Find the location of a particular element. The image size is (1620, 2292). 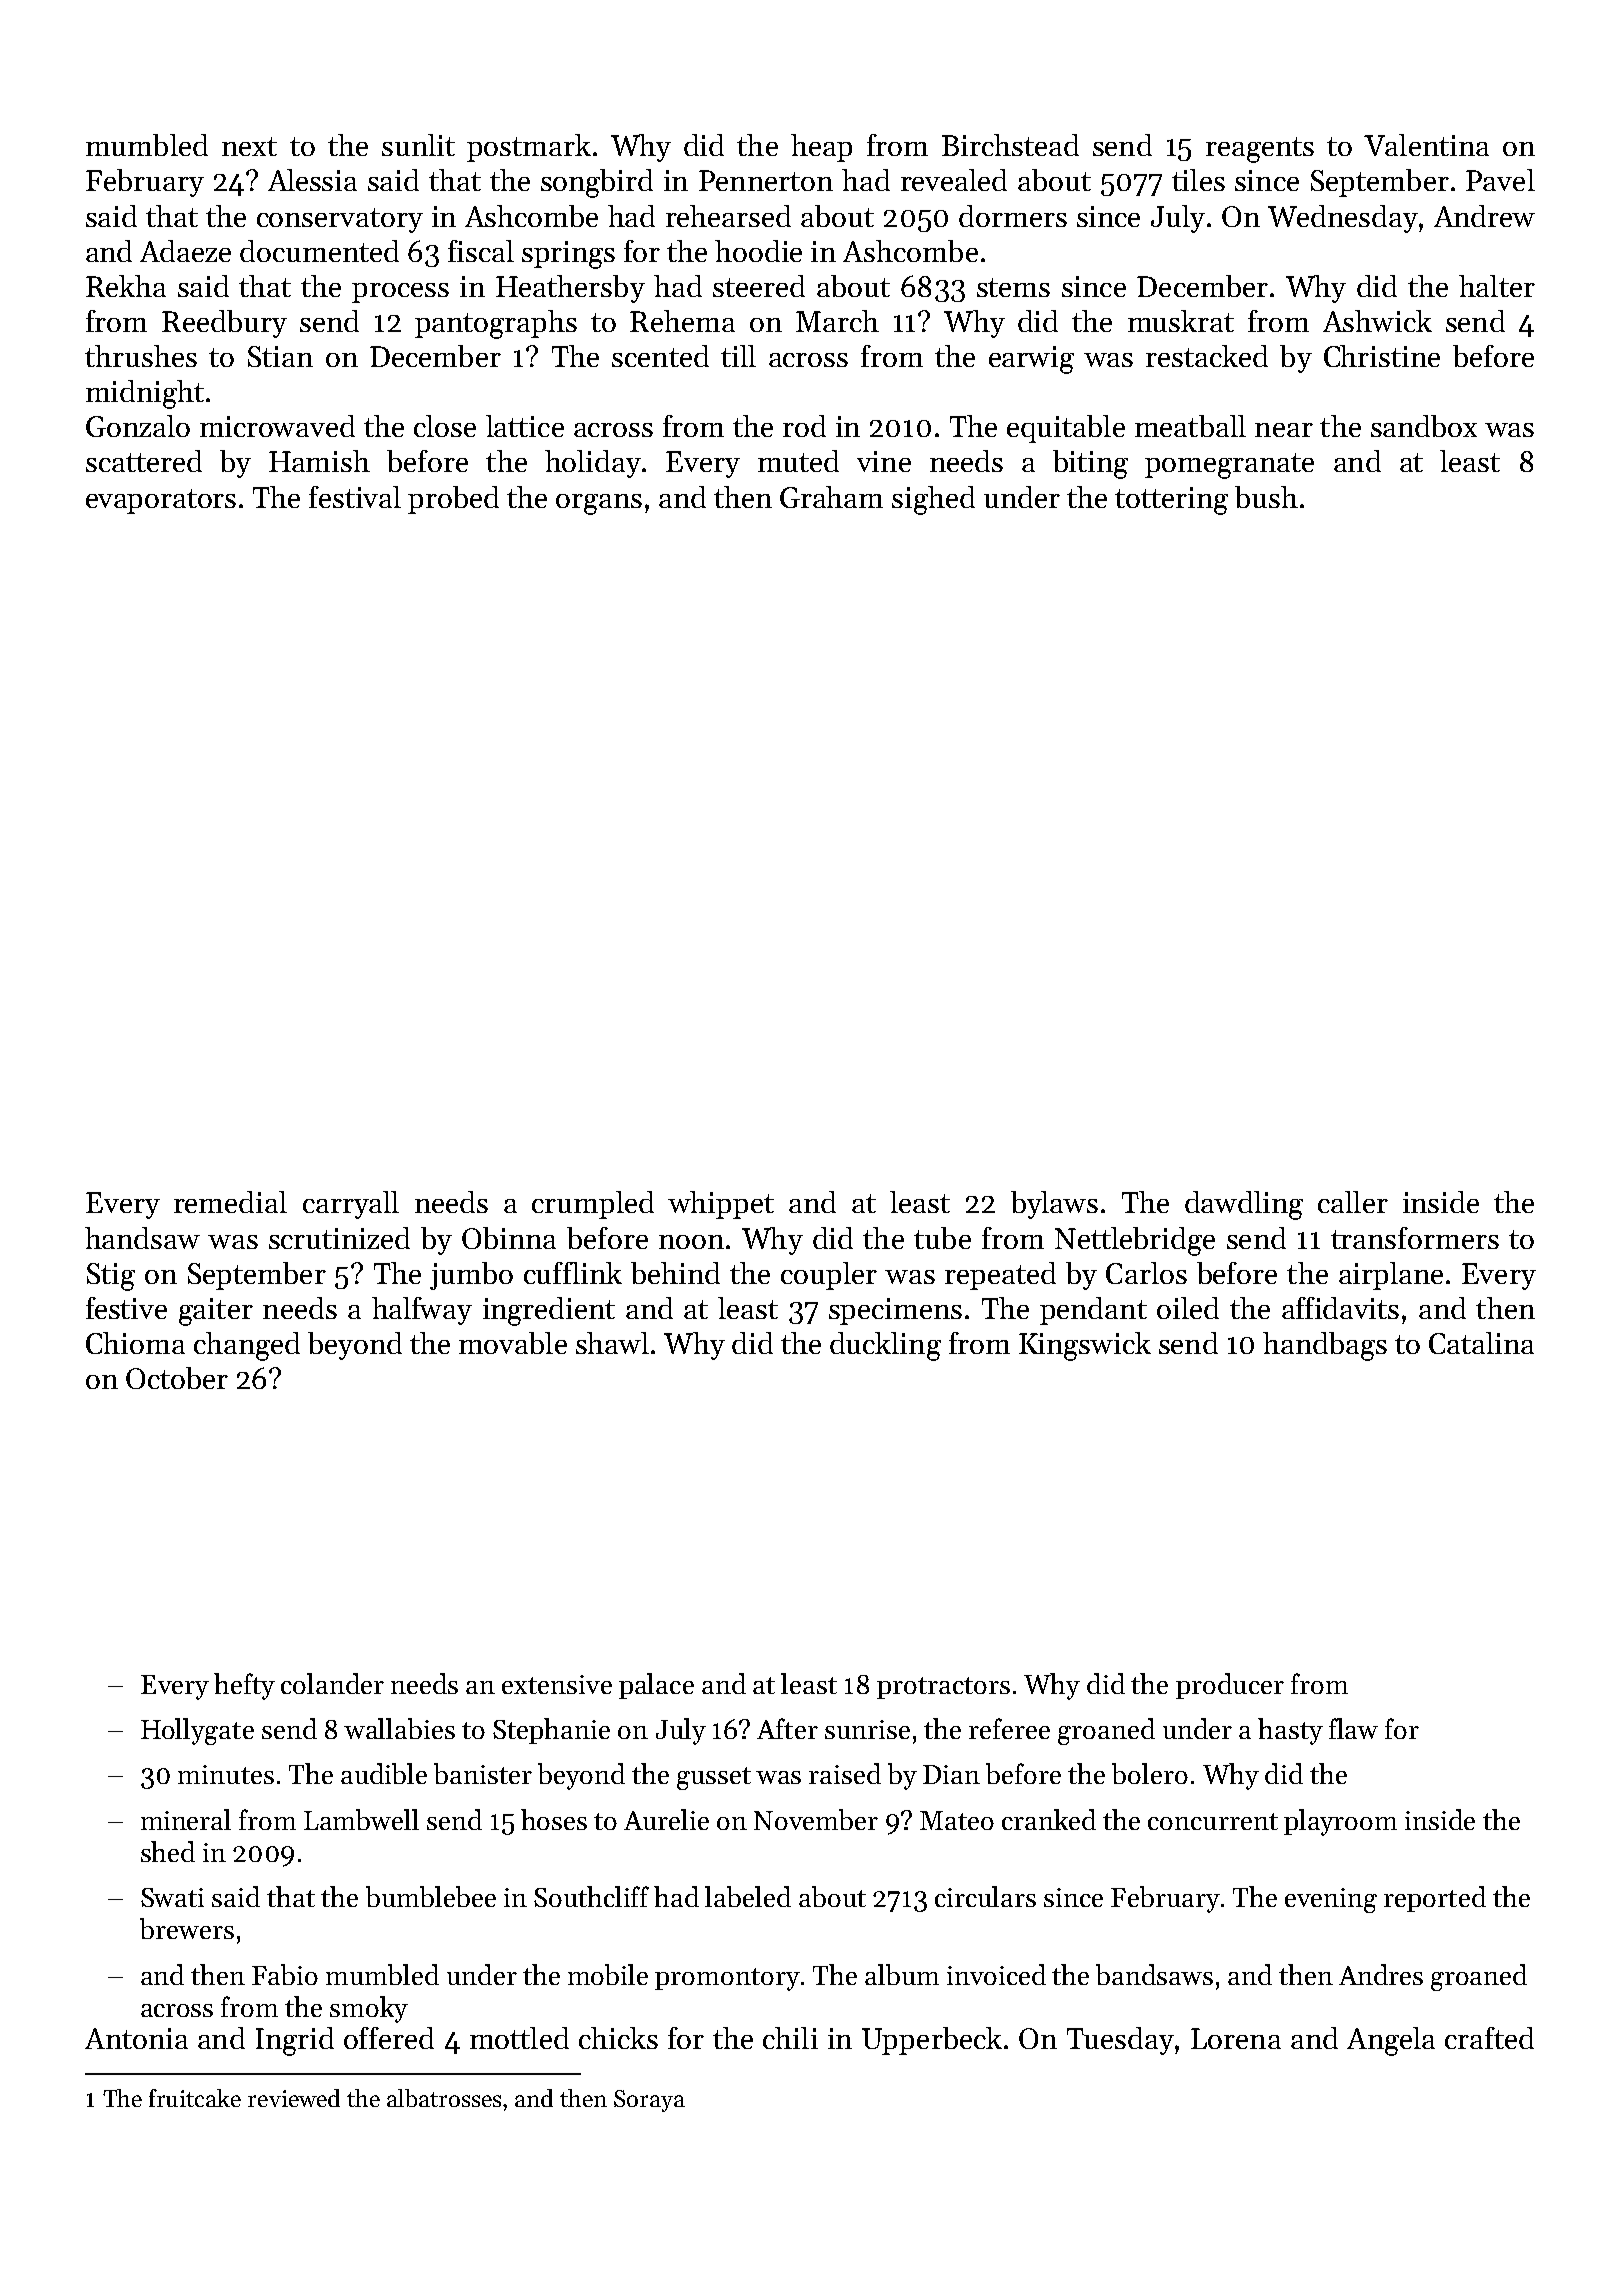

producer is located at coordinates (1230, 1686).
